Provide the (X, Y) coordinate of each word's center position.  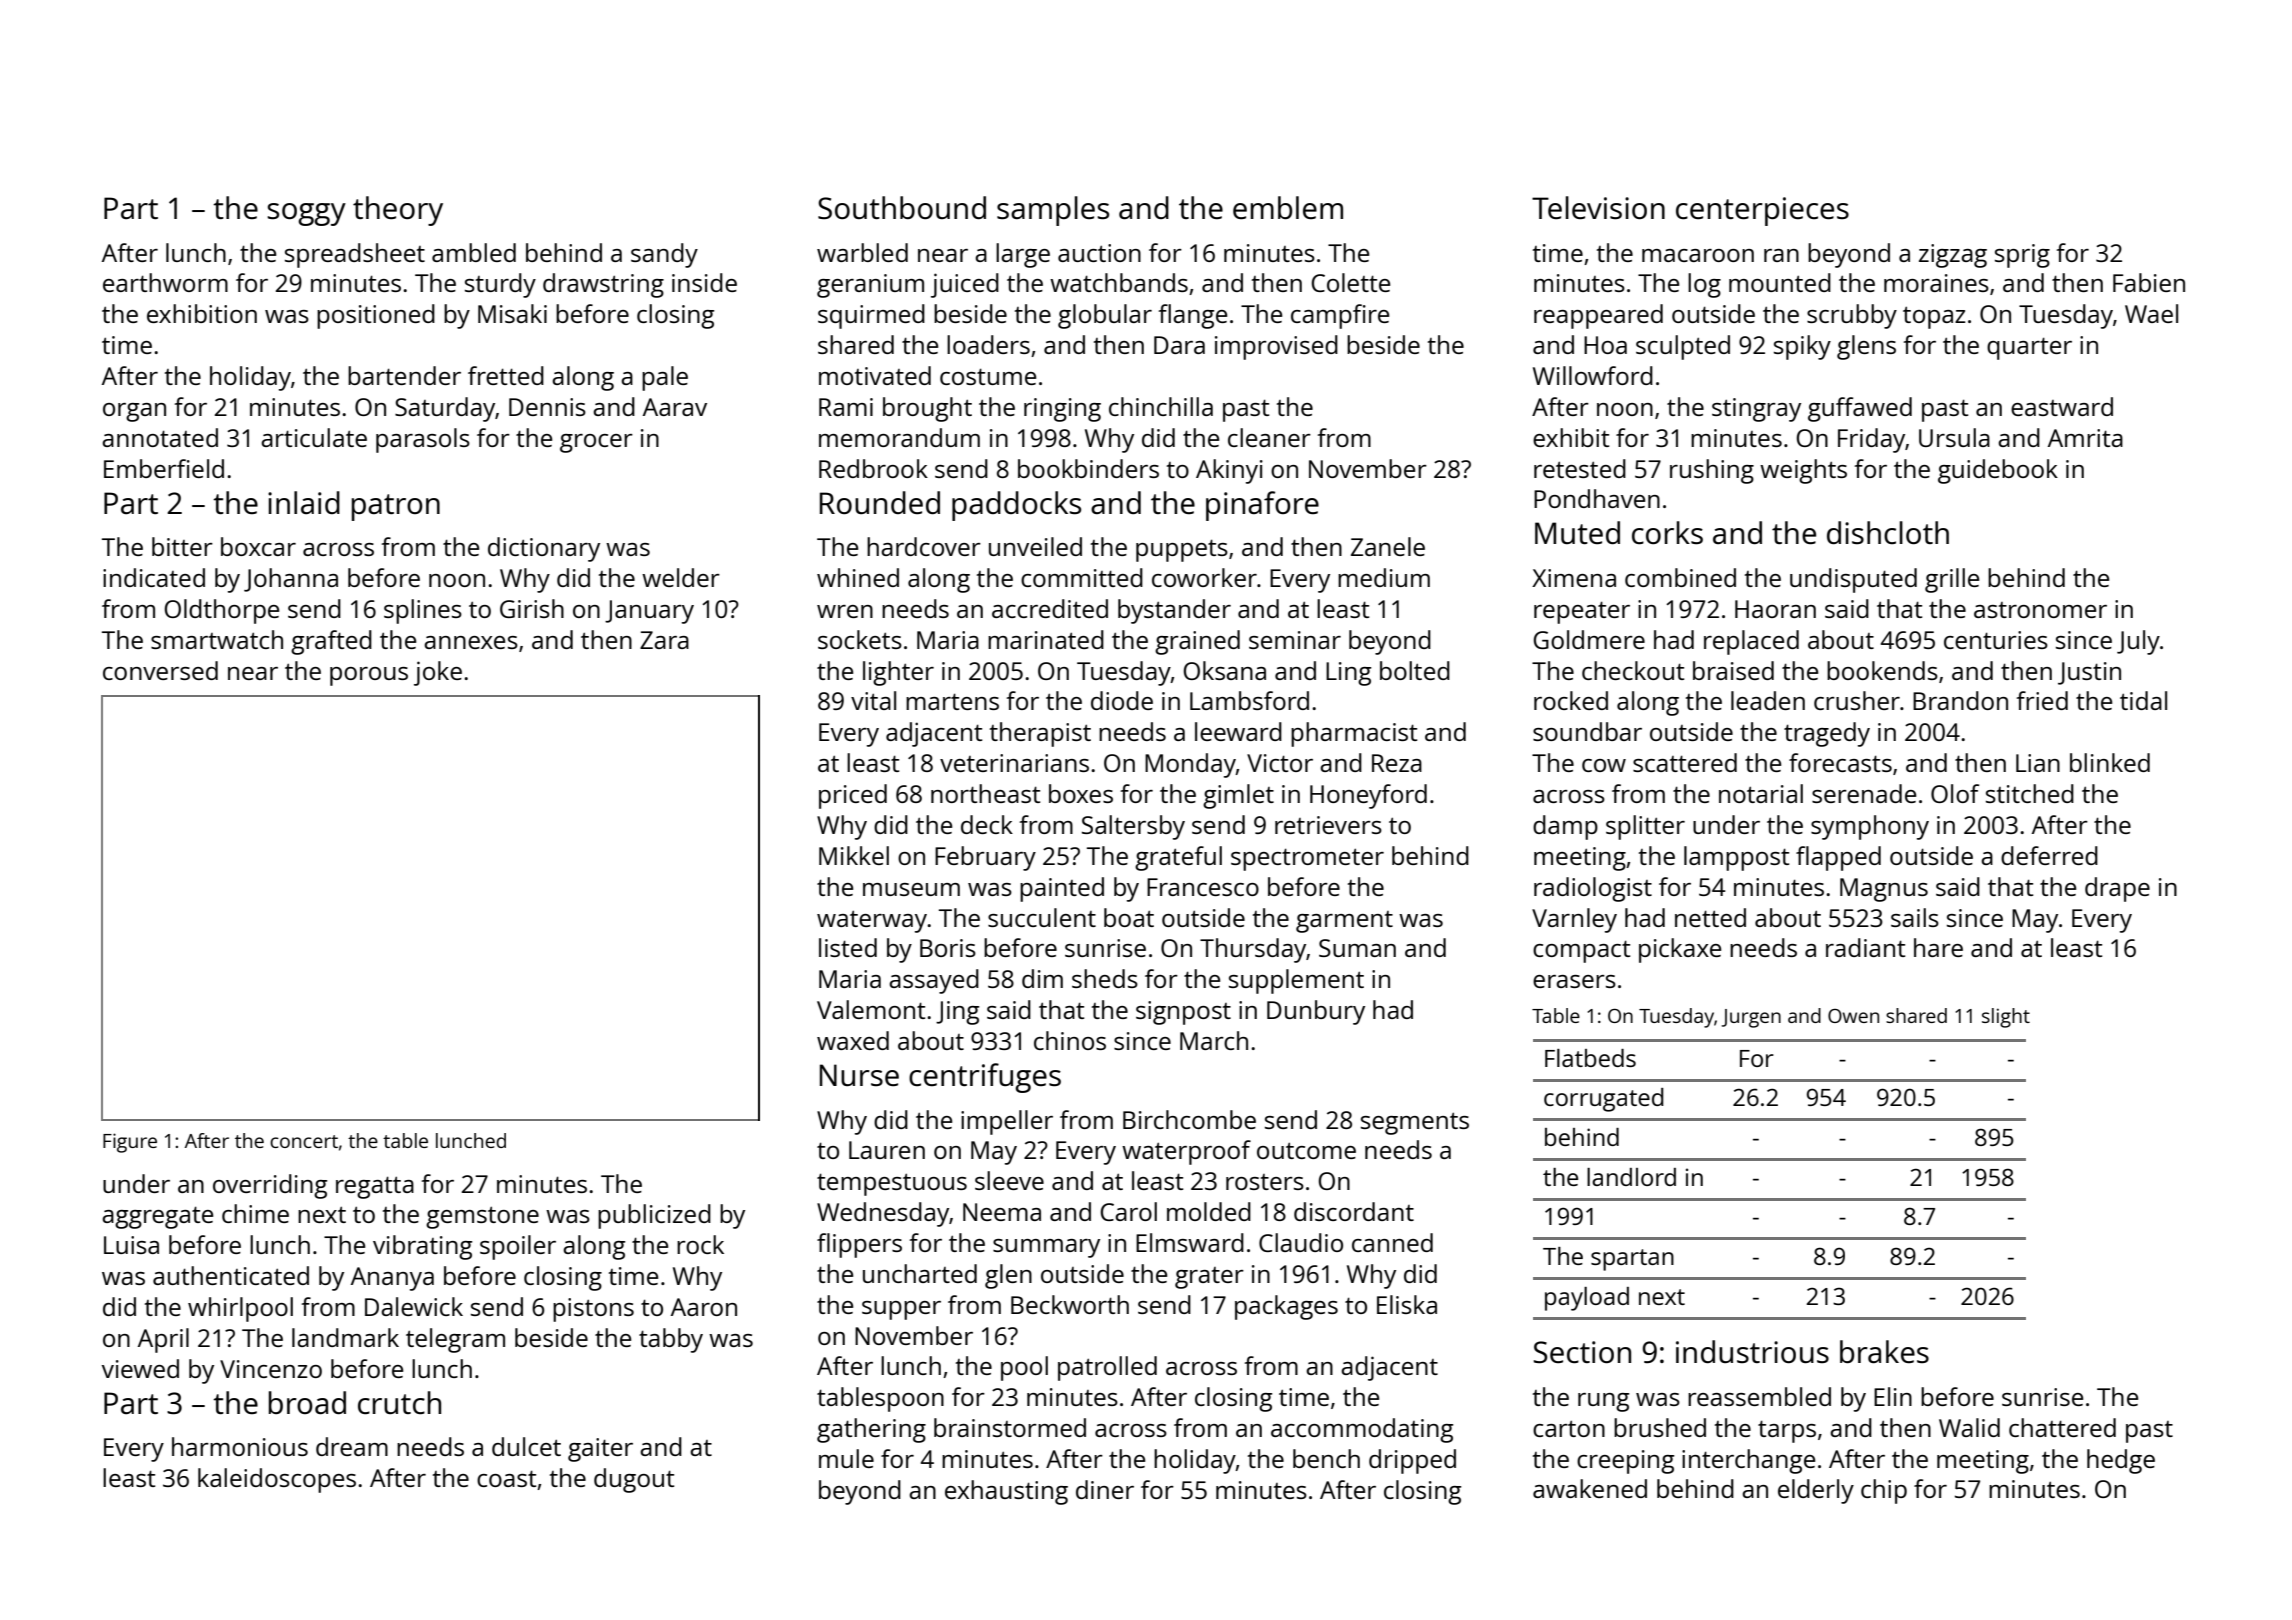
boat (1129, 917)
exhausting (1006, 1492)
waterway (872, 922)
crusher (1857, 700)
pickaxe (1680, 950)
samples (1053, 211)
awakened (1590, 1488)
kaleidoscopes (277, 1480)
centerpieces (1762, 211)
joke (438, 673)
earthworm (165, 282)
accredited (1050, 608)
